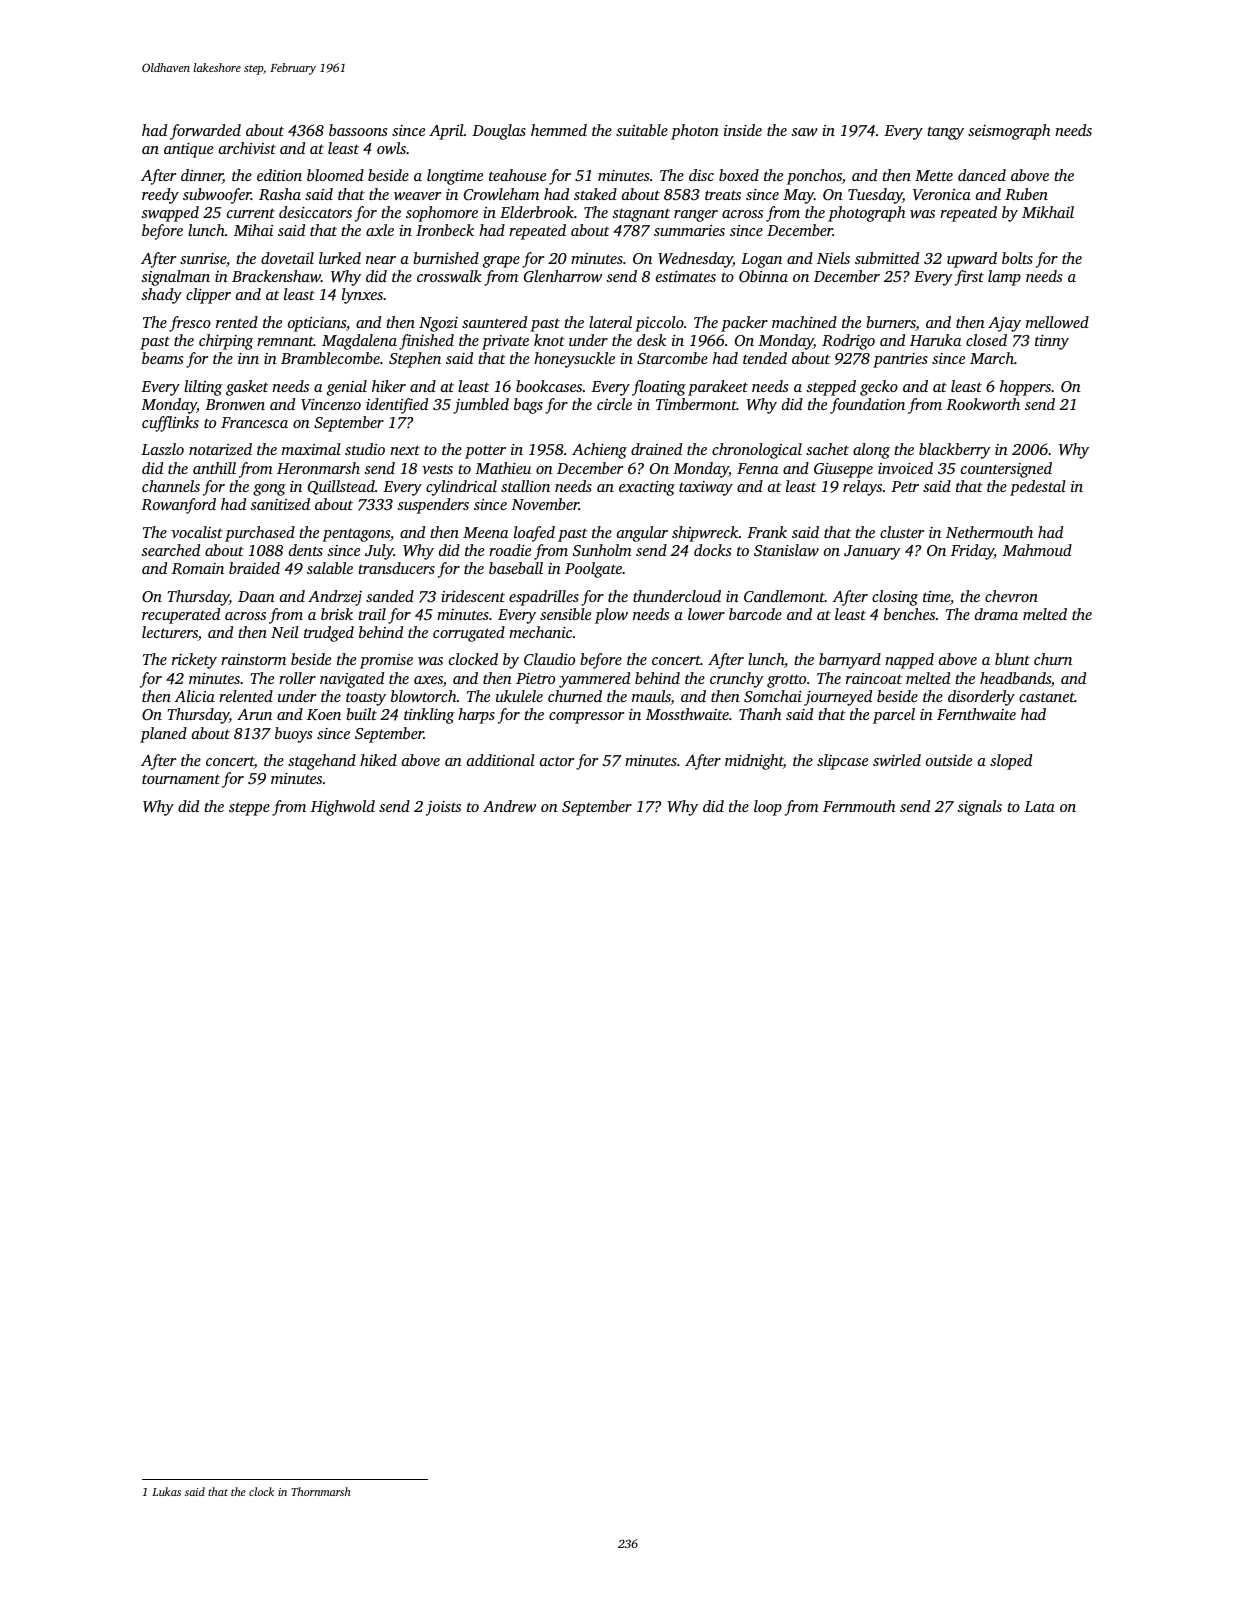 The width and height of the image is (1236, 1600). I want to click on seismograph, so click(1009, 132).
